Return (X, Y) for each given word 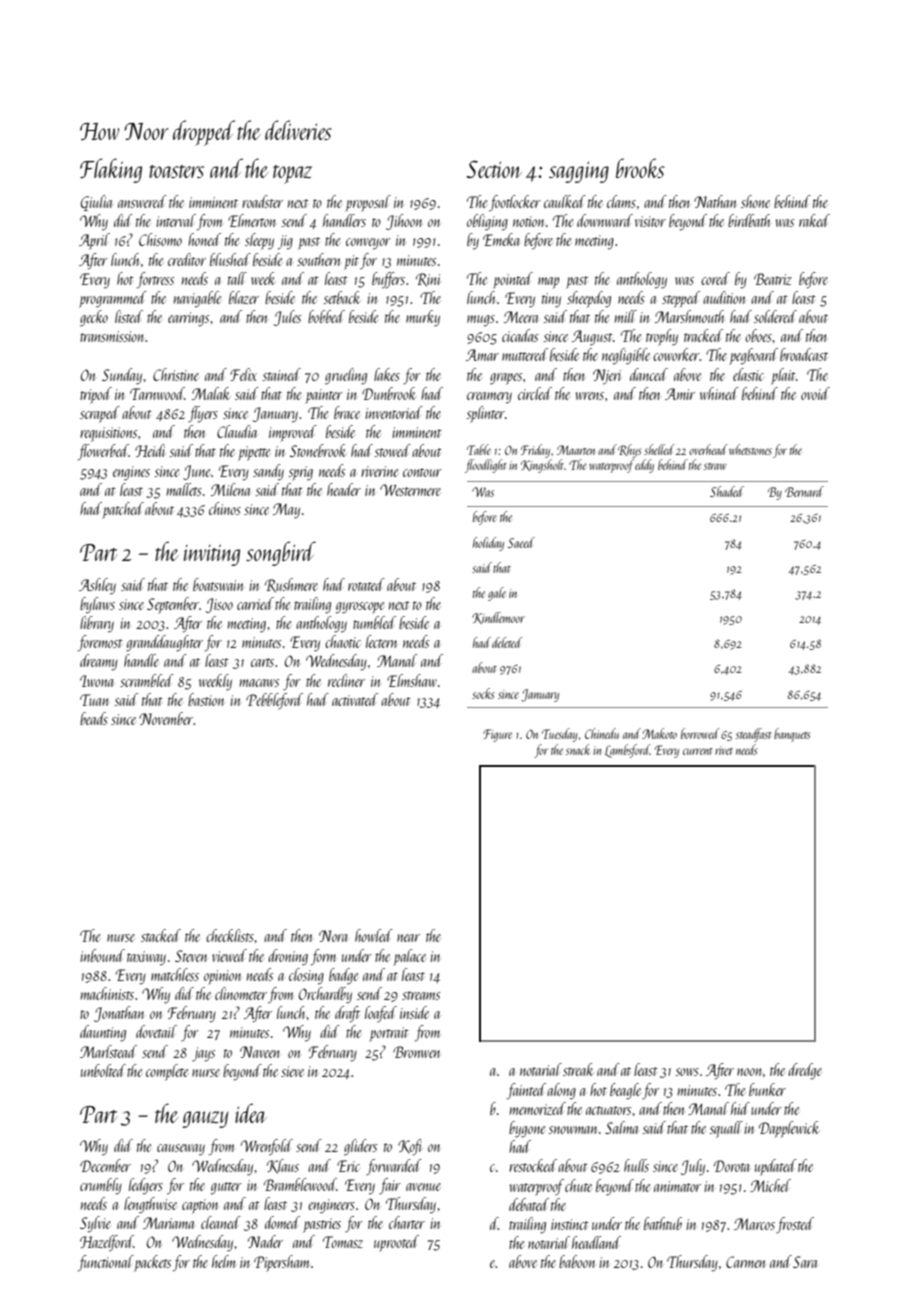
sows (687, 1072)
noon (749, 1072)
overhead (708, 449)
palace (409, 957)
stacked (161, 935)
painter (324, 396)
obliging (487, 222)
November (166, 718)
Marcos (754, 1224)
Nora (333, 936)
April (94, 241)
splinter (485, 414)
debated (529, 1204)
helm (223, 1261)
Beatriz (773, 279)
